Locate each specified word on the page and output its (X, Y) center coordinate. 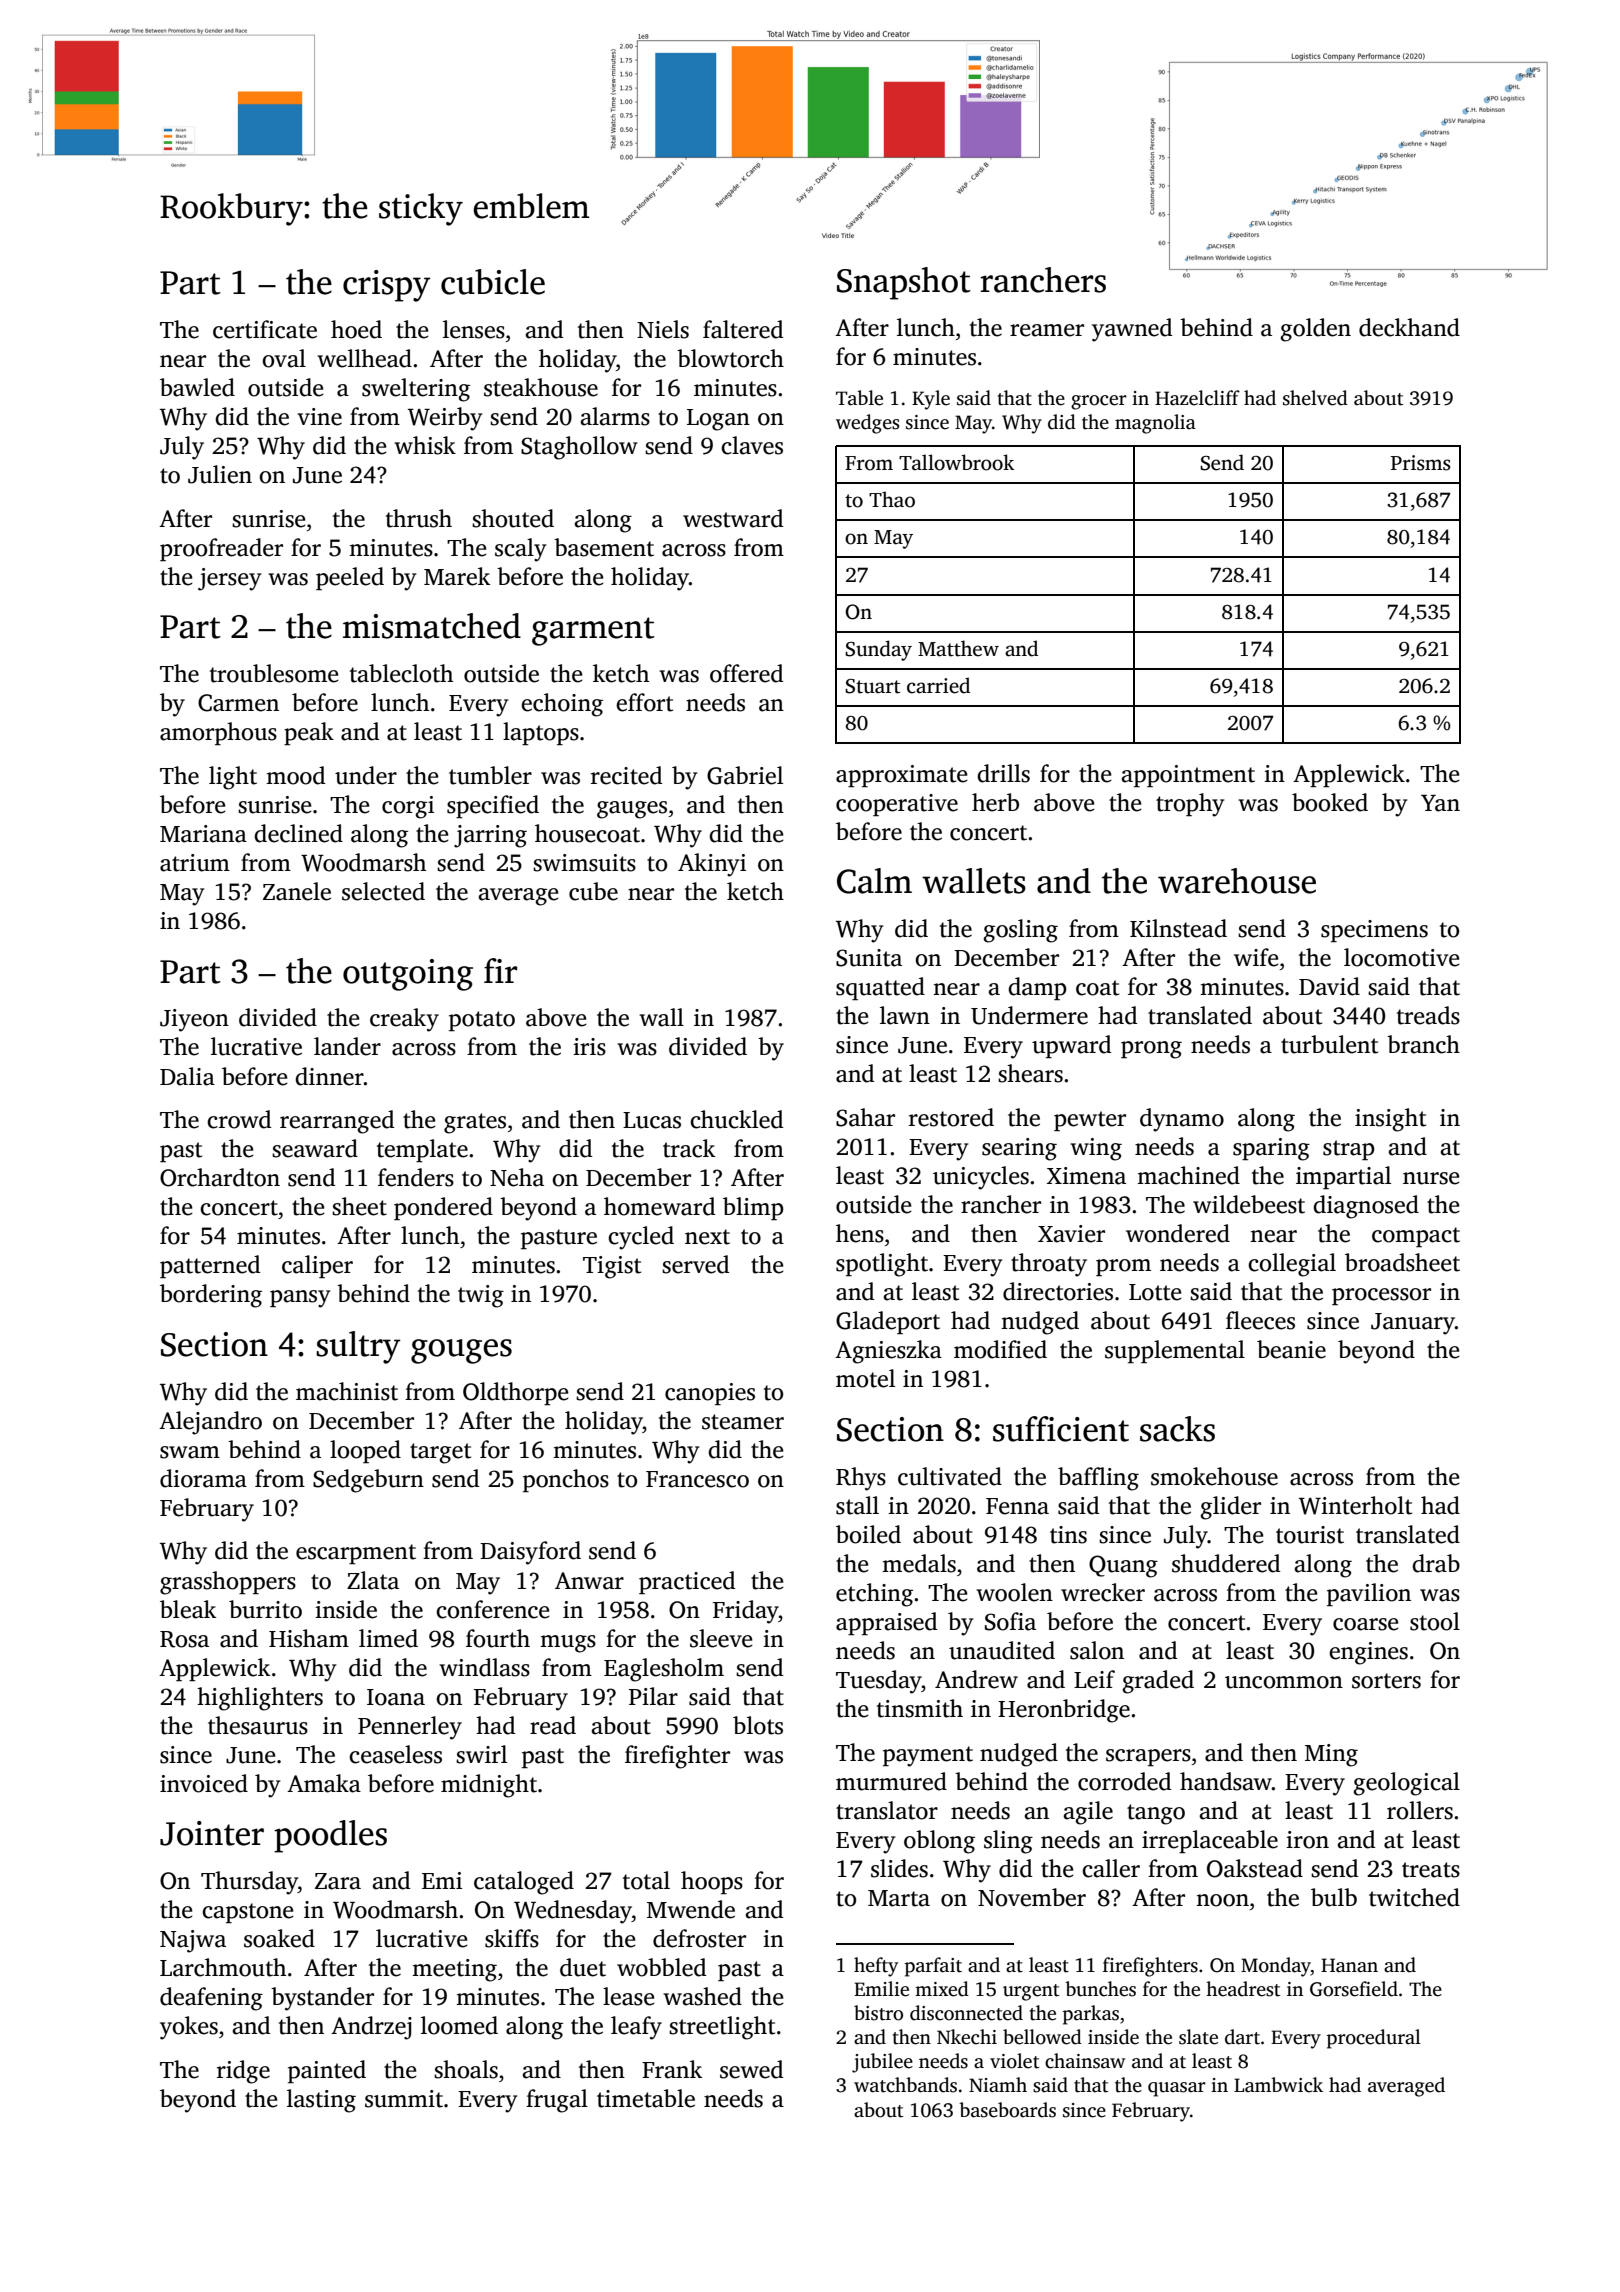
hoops (712, 1882)
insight (1390, 1120)
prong (1151, 1050)
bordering (211, 1296)
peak (309, 733)
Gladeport (888, 1322)
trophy (1190, 805)
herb (995, 802)
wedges (867, 424)
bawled (197, 387)
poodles (330, 1836)
